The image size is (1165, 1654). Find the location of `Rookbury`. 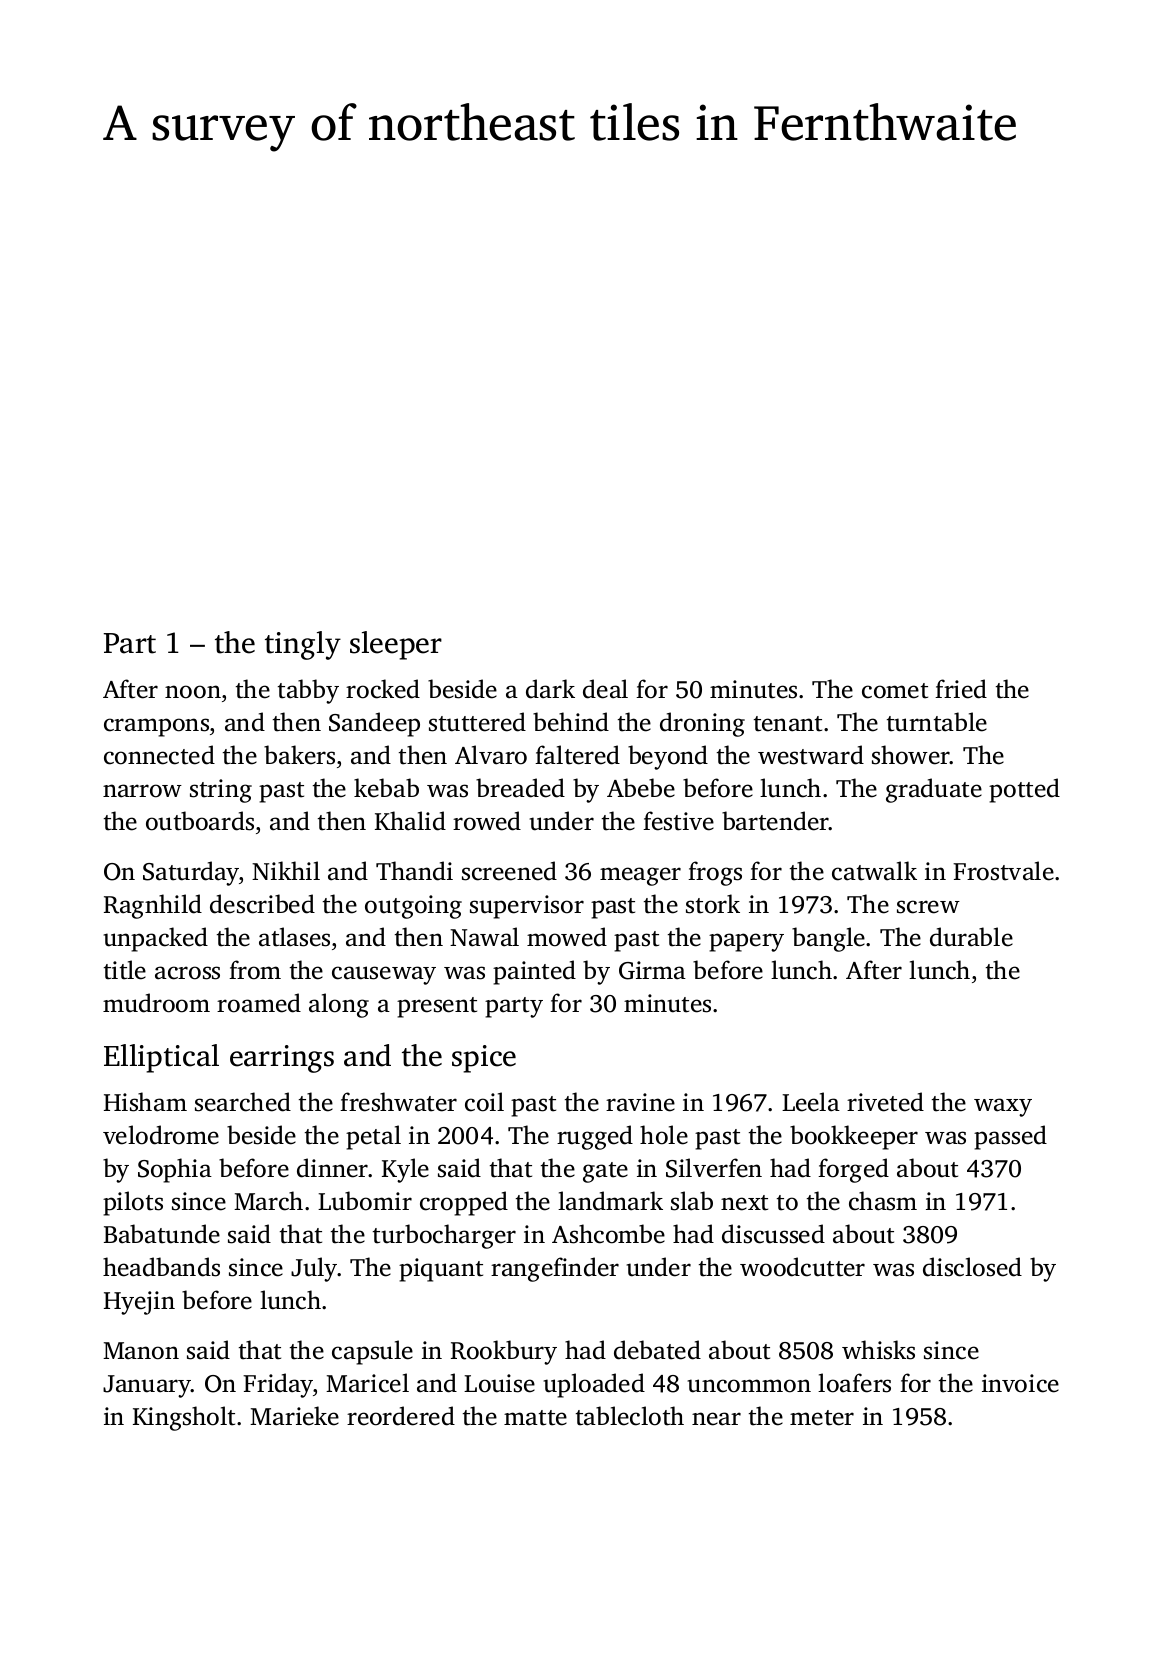

Rookbury is located at coordinates (504, 1352).
